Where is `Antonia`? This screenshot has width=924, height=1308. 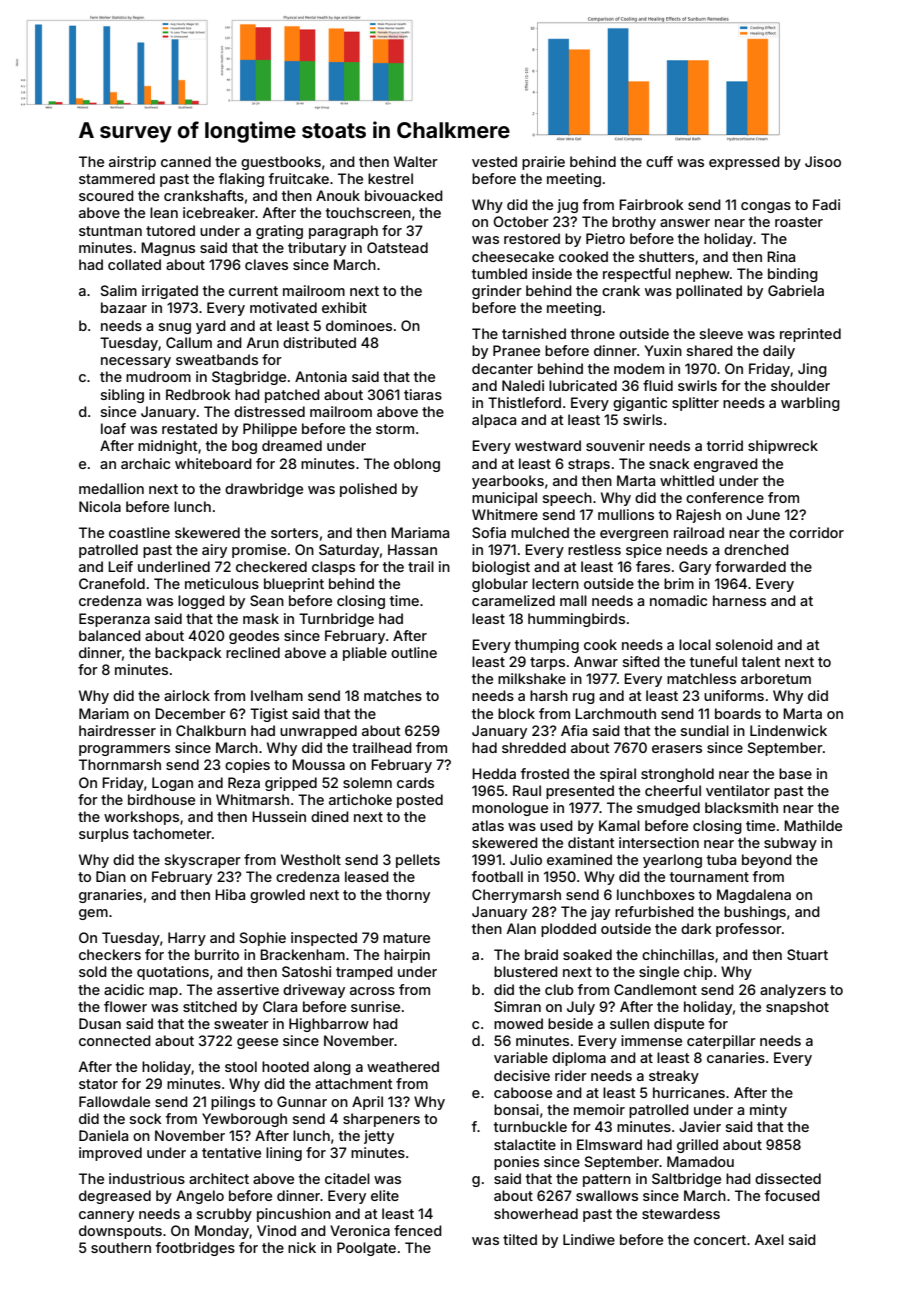
Antonia is located at coordinates (321, 376).
